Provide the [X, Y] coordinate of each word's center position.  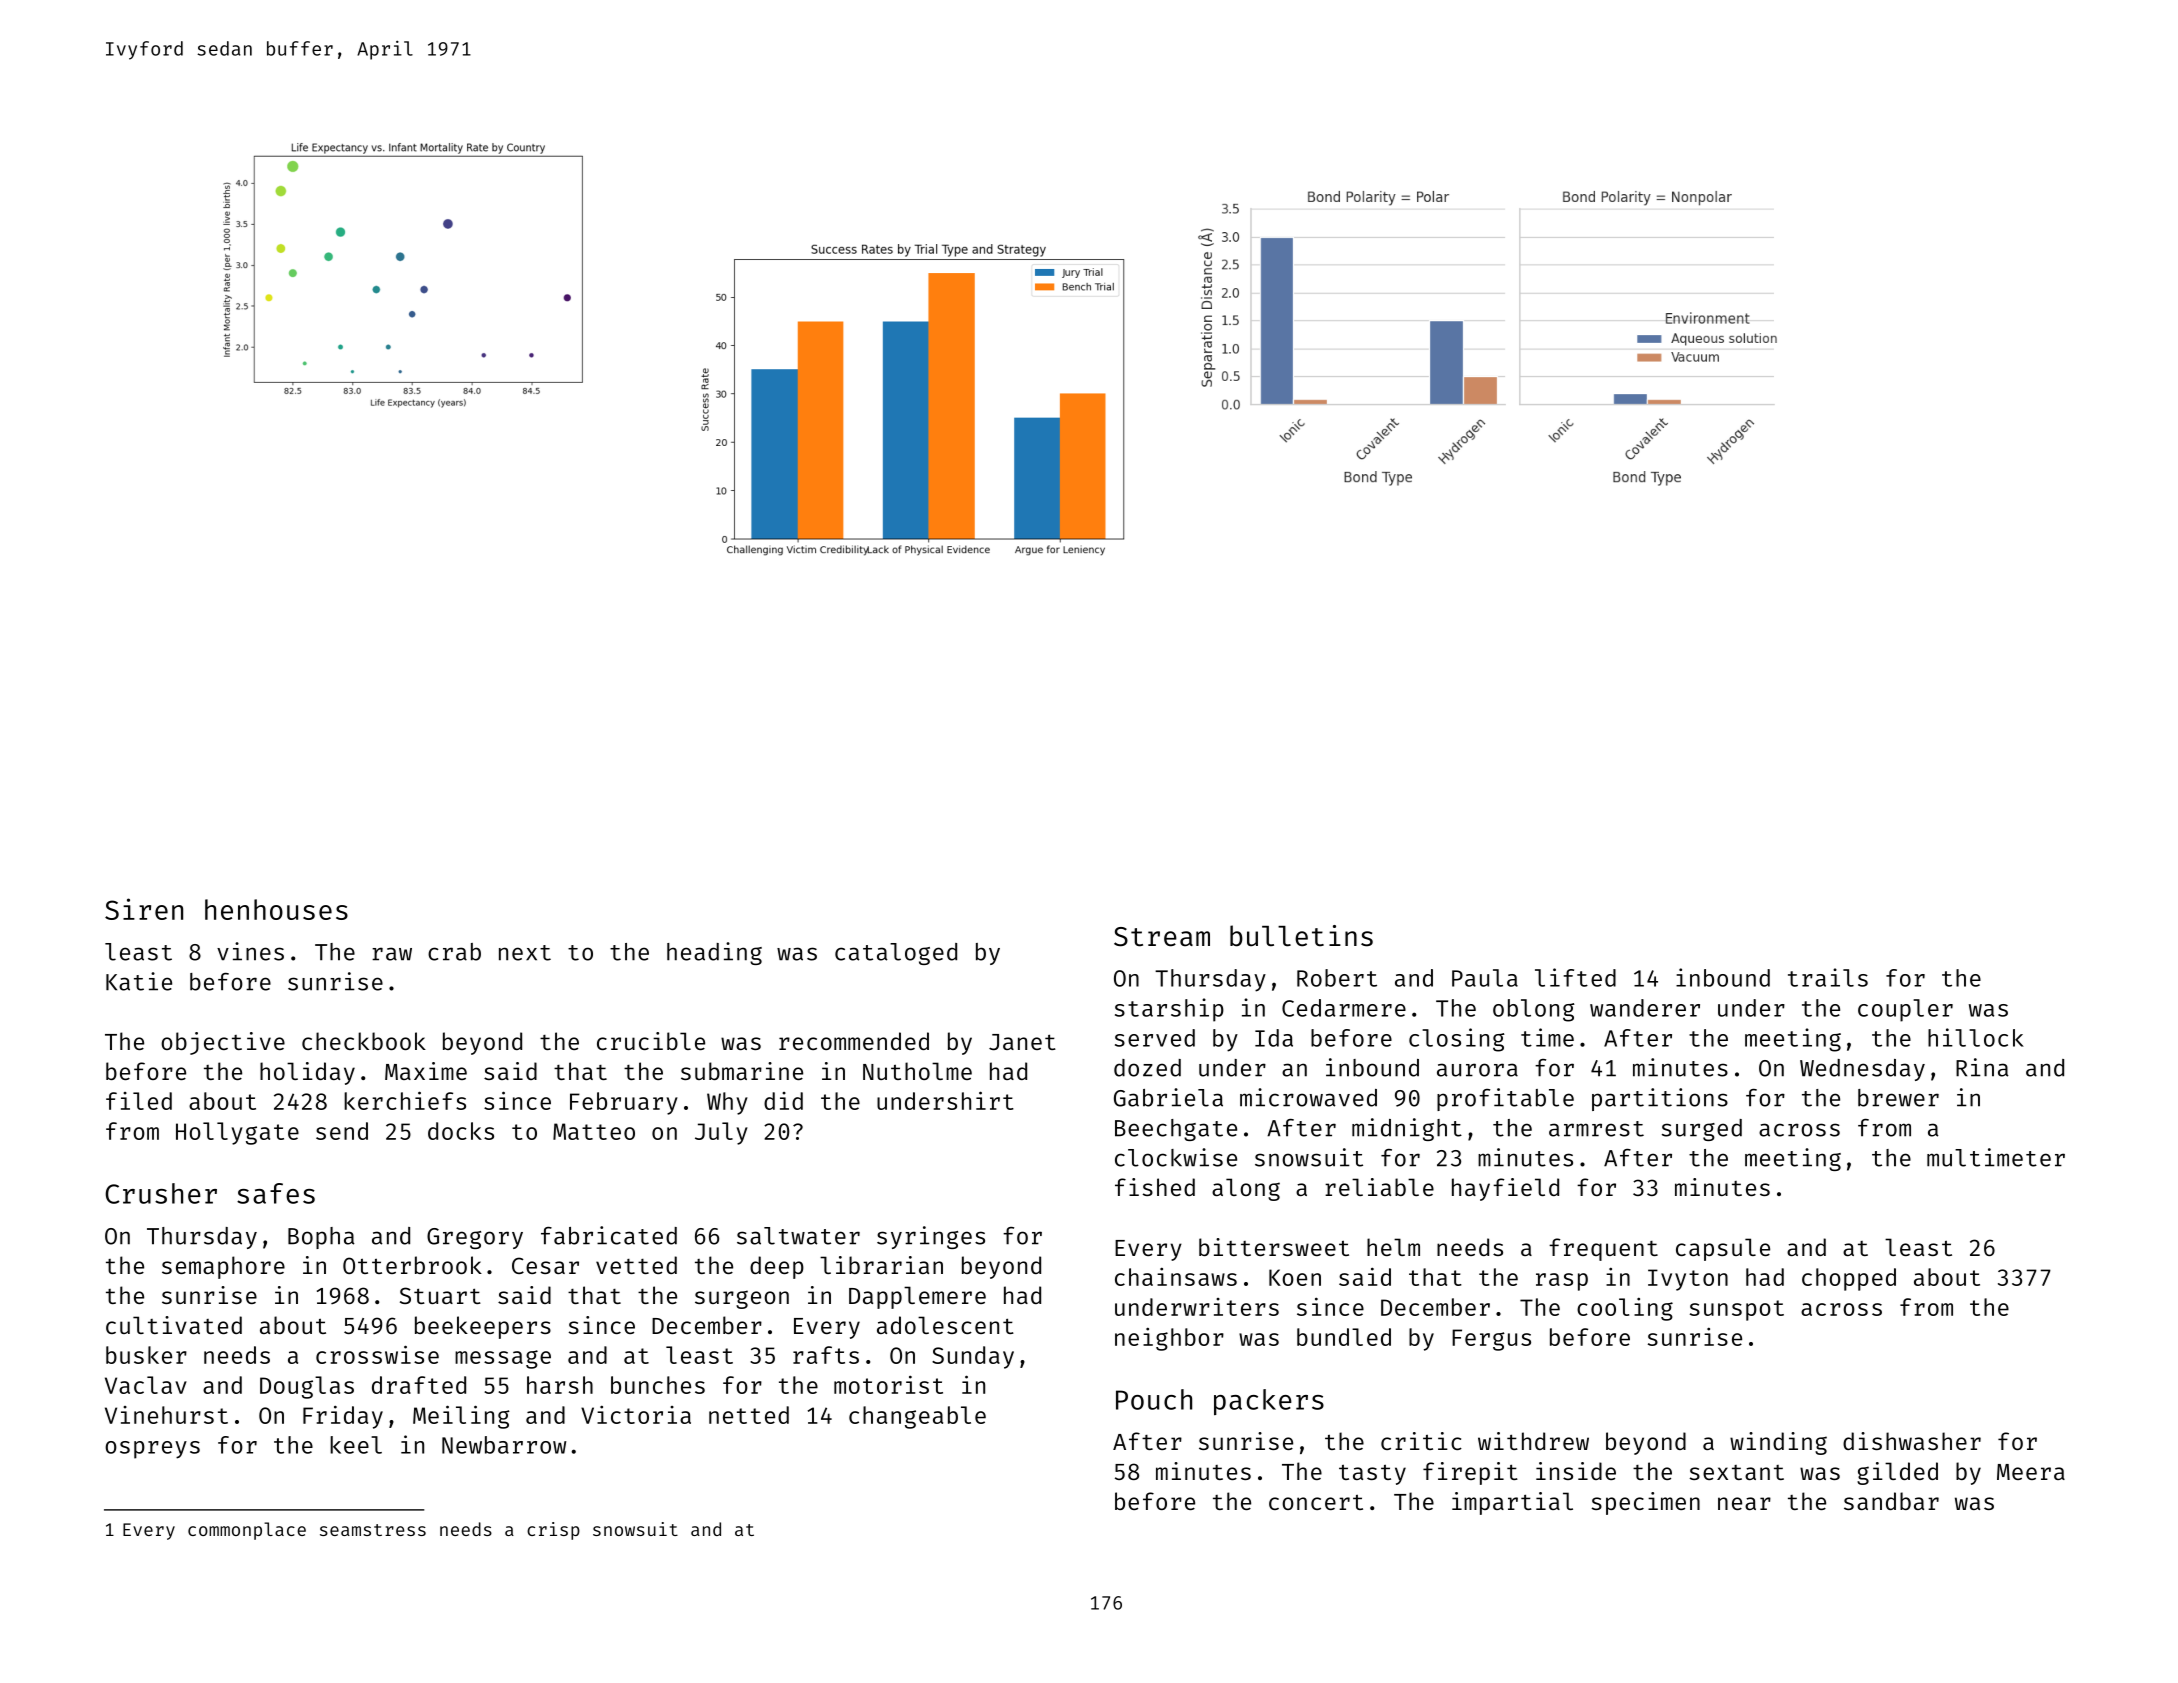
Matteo [594, 1131]
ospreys [152, 1450]
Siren [144, 909]
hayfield [1505, 1189]
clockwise [1176, 1157]
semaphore [223, 1267]
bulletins [1301, 936]
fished [1155, 1187]
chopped [1849, 1279]
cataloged [896, 954]
